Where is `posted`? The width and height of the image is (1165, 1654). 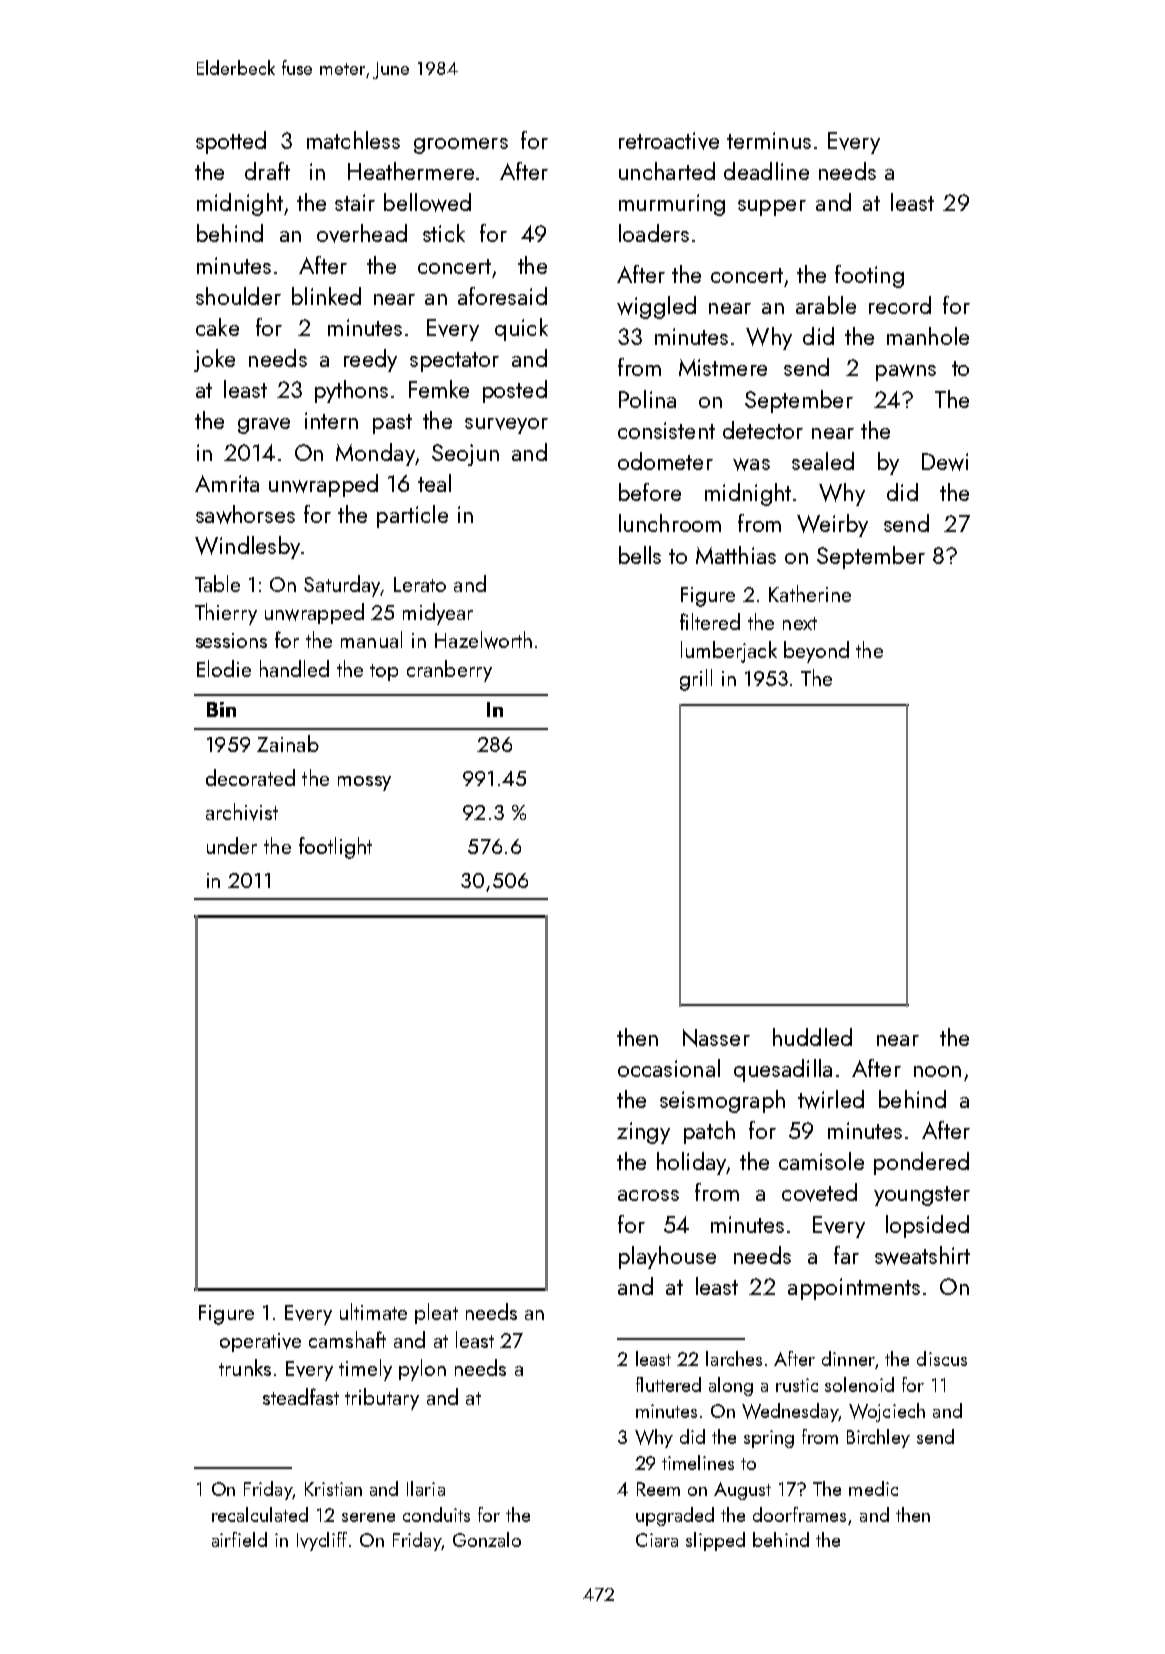
posted is located at coordinates (515, 391).
